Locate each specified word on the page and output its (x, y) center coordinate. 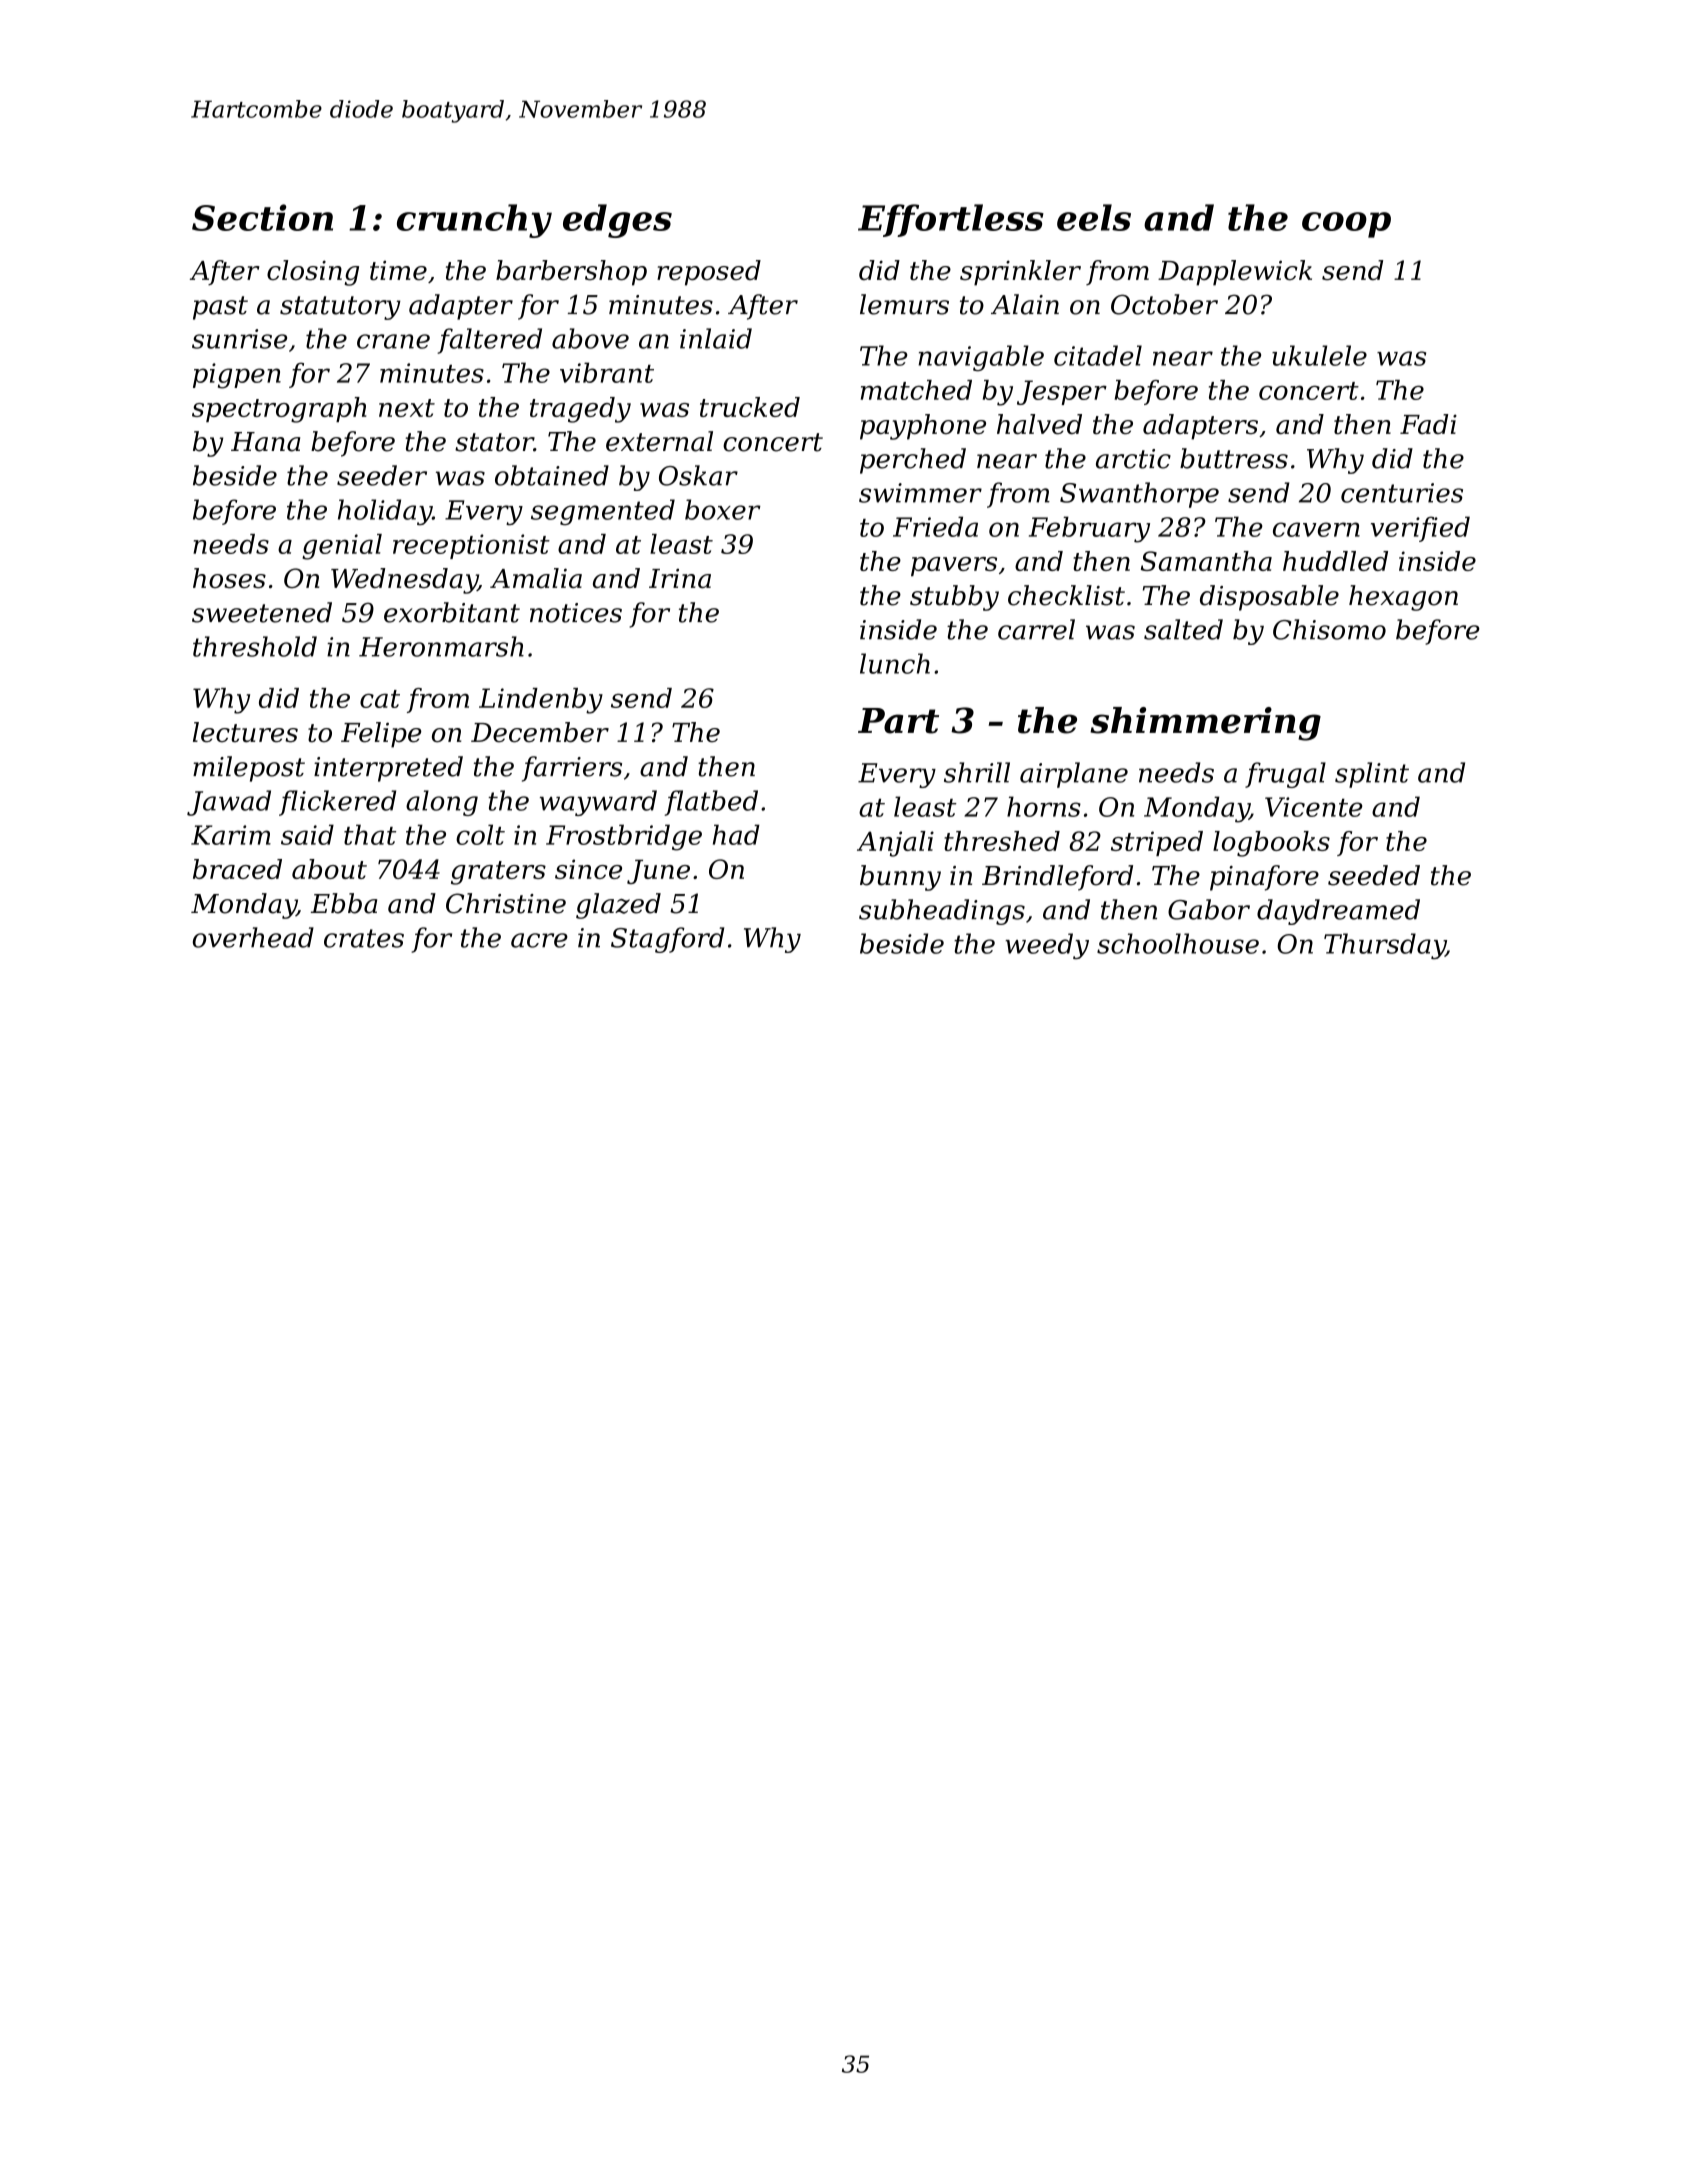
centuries (1402, 493)
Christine (506, 903)
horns (1044, 806)
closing (313, 273)
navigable (981, 358)
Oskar (698, 475)
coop (1346, 225)
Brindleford (1057, 878)
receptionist (471, 546)
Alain (1025, 304)
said (307, 834)
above (590, 338)
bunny (900, 878)
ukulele (1319, 355)
